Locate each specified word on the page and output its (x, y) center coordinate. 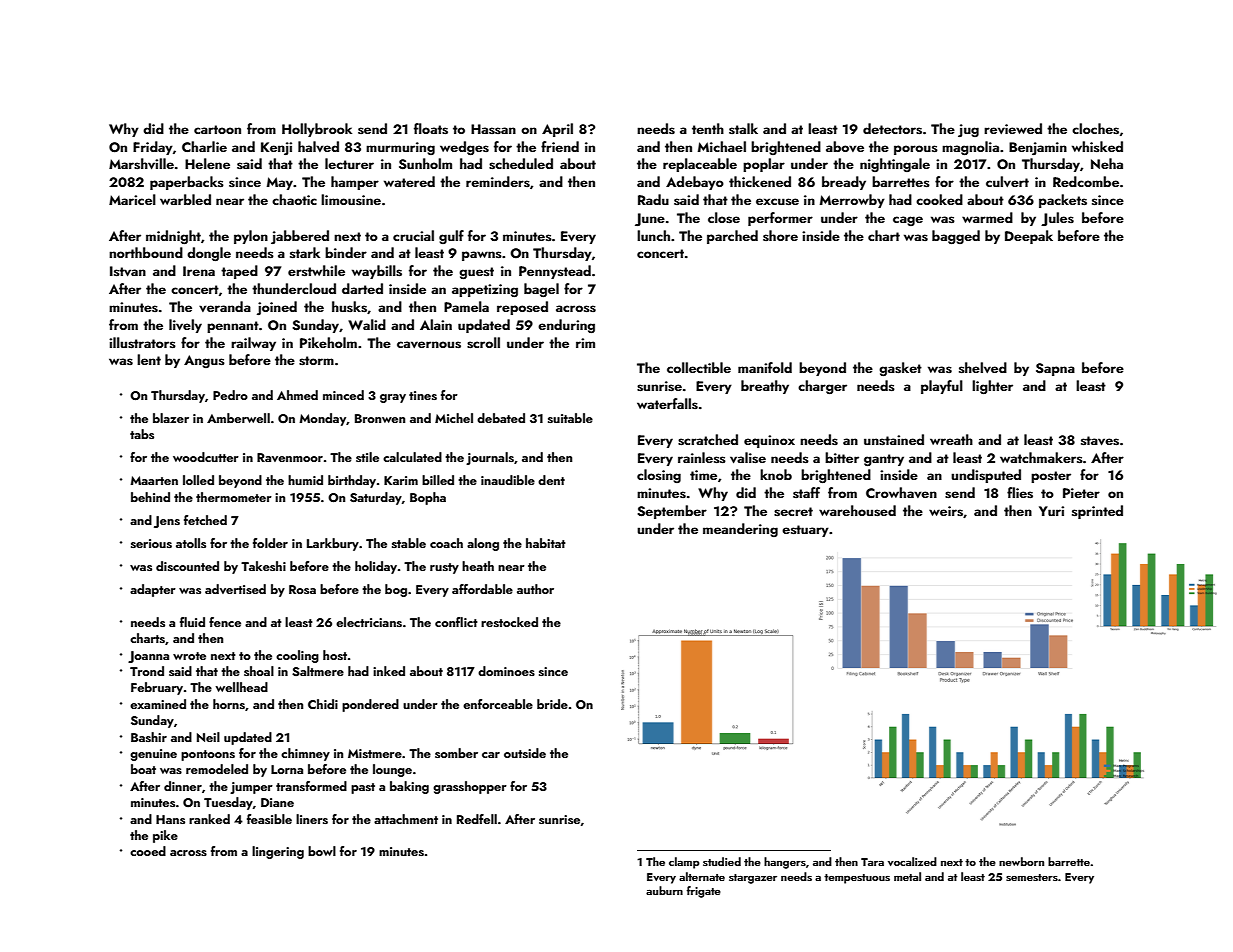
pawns (482, 256)
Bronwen (380, 418)
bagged (956, 237)
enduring (566, 326)
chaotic (294, 199)
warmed (987, 217)
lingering (278, 852)
